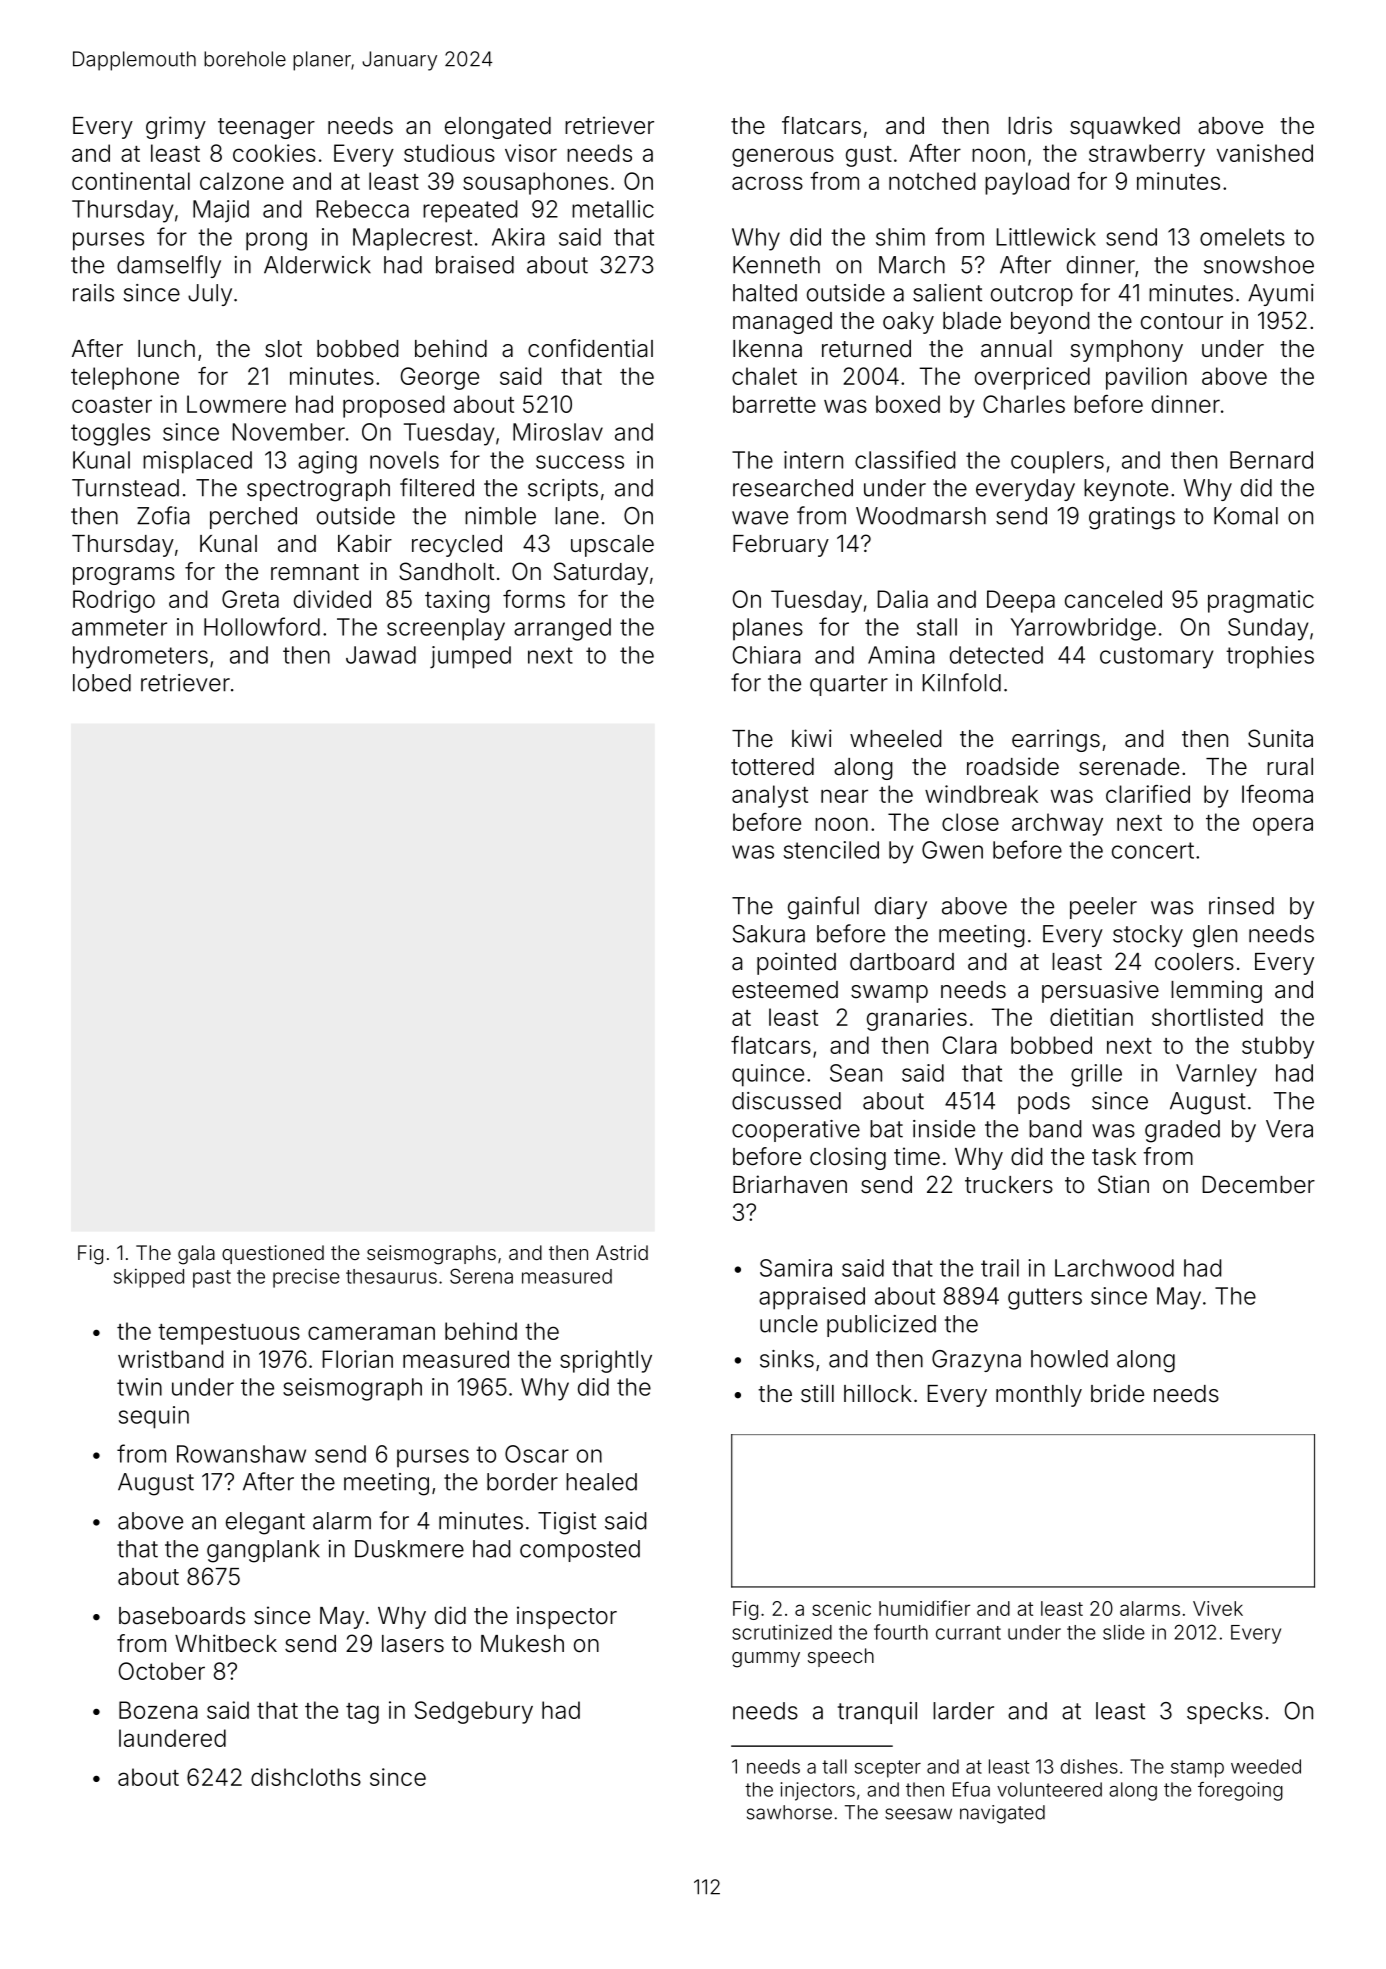  What do you see at coordinates (158, 1710) in the image?
I see `Bozena` at bounding box center [158, 1710].
